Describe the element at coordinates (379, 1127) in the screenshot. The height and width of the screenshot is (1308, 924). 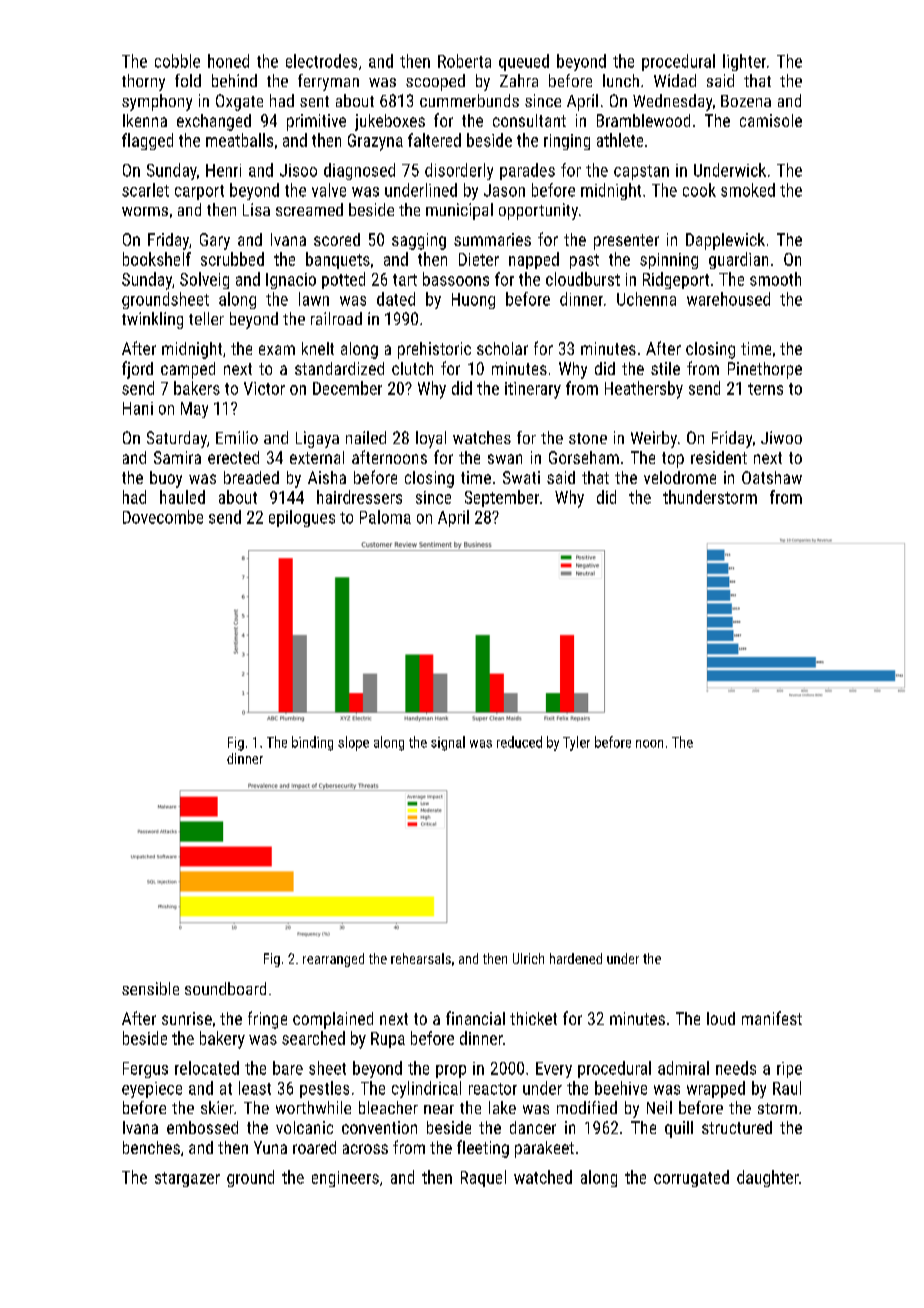
I see `convention` at that location.
